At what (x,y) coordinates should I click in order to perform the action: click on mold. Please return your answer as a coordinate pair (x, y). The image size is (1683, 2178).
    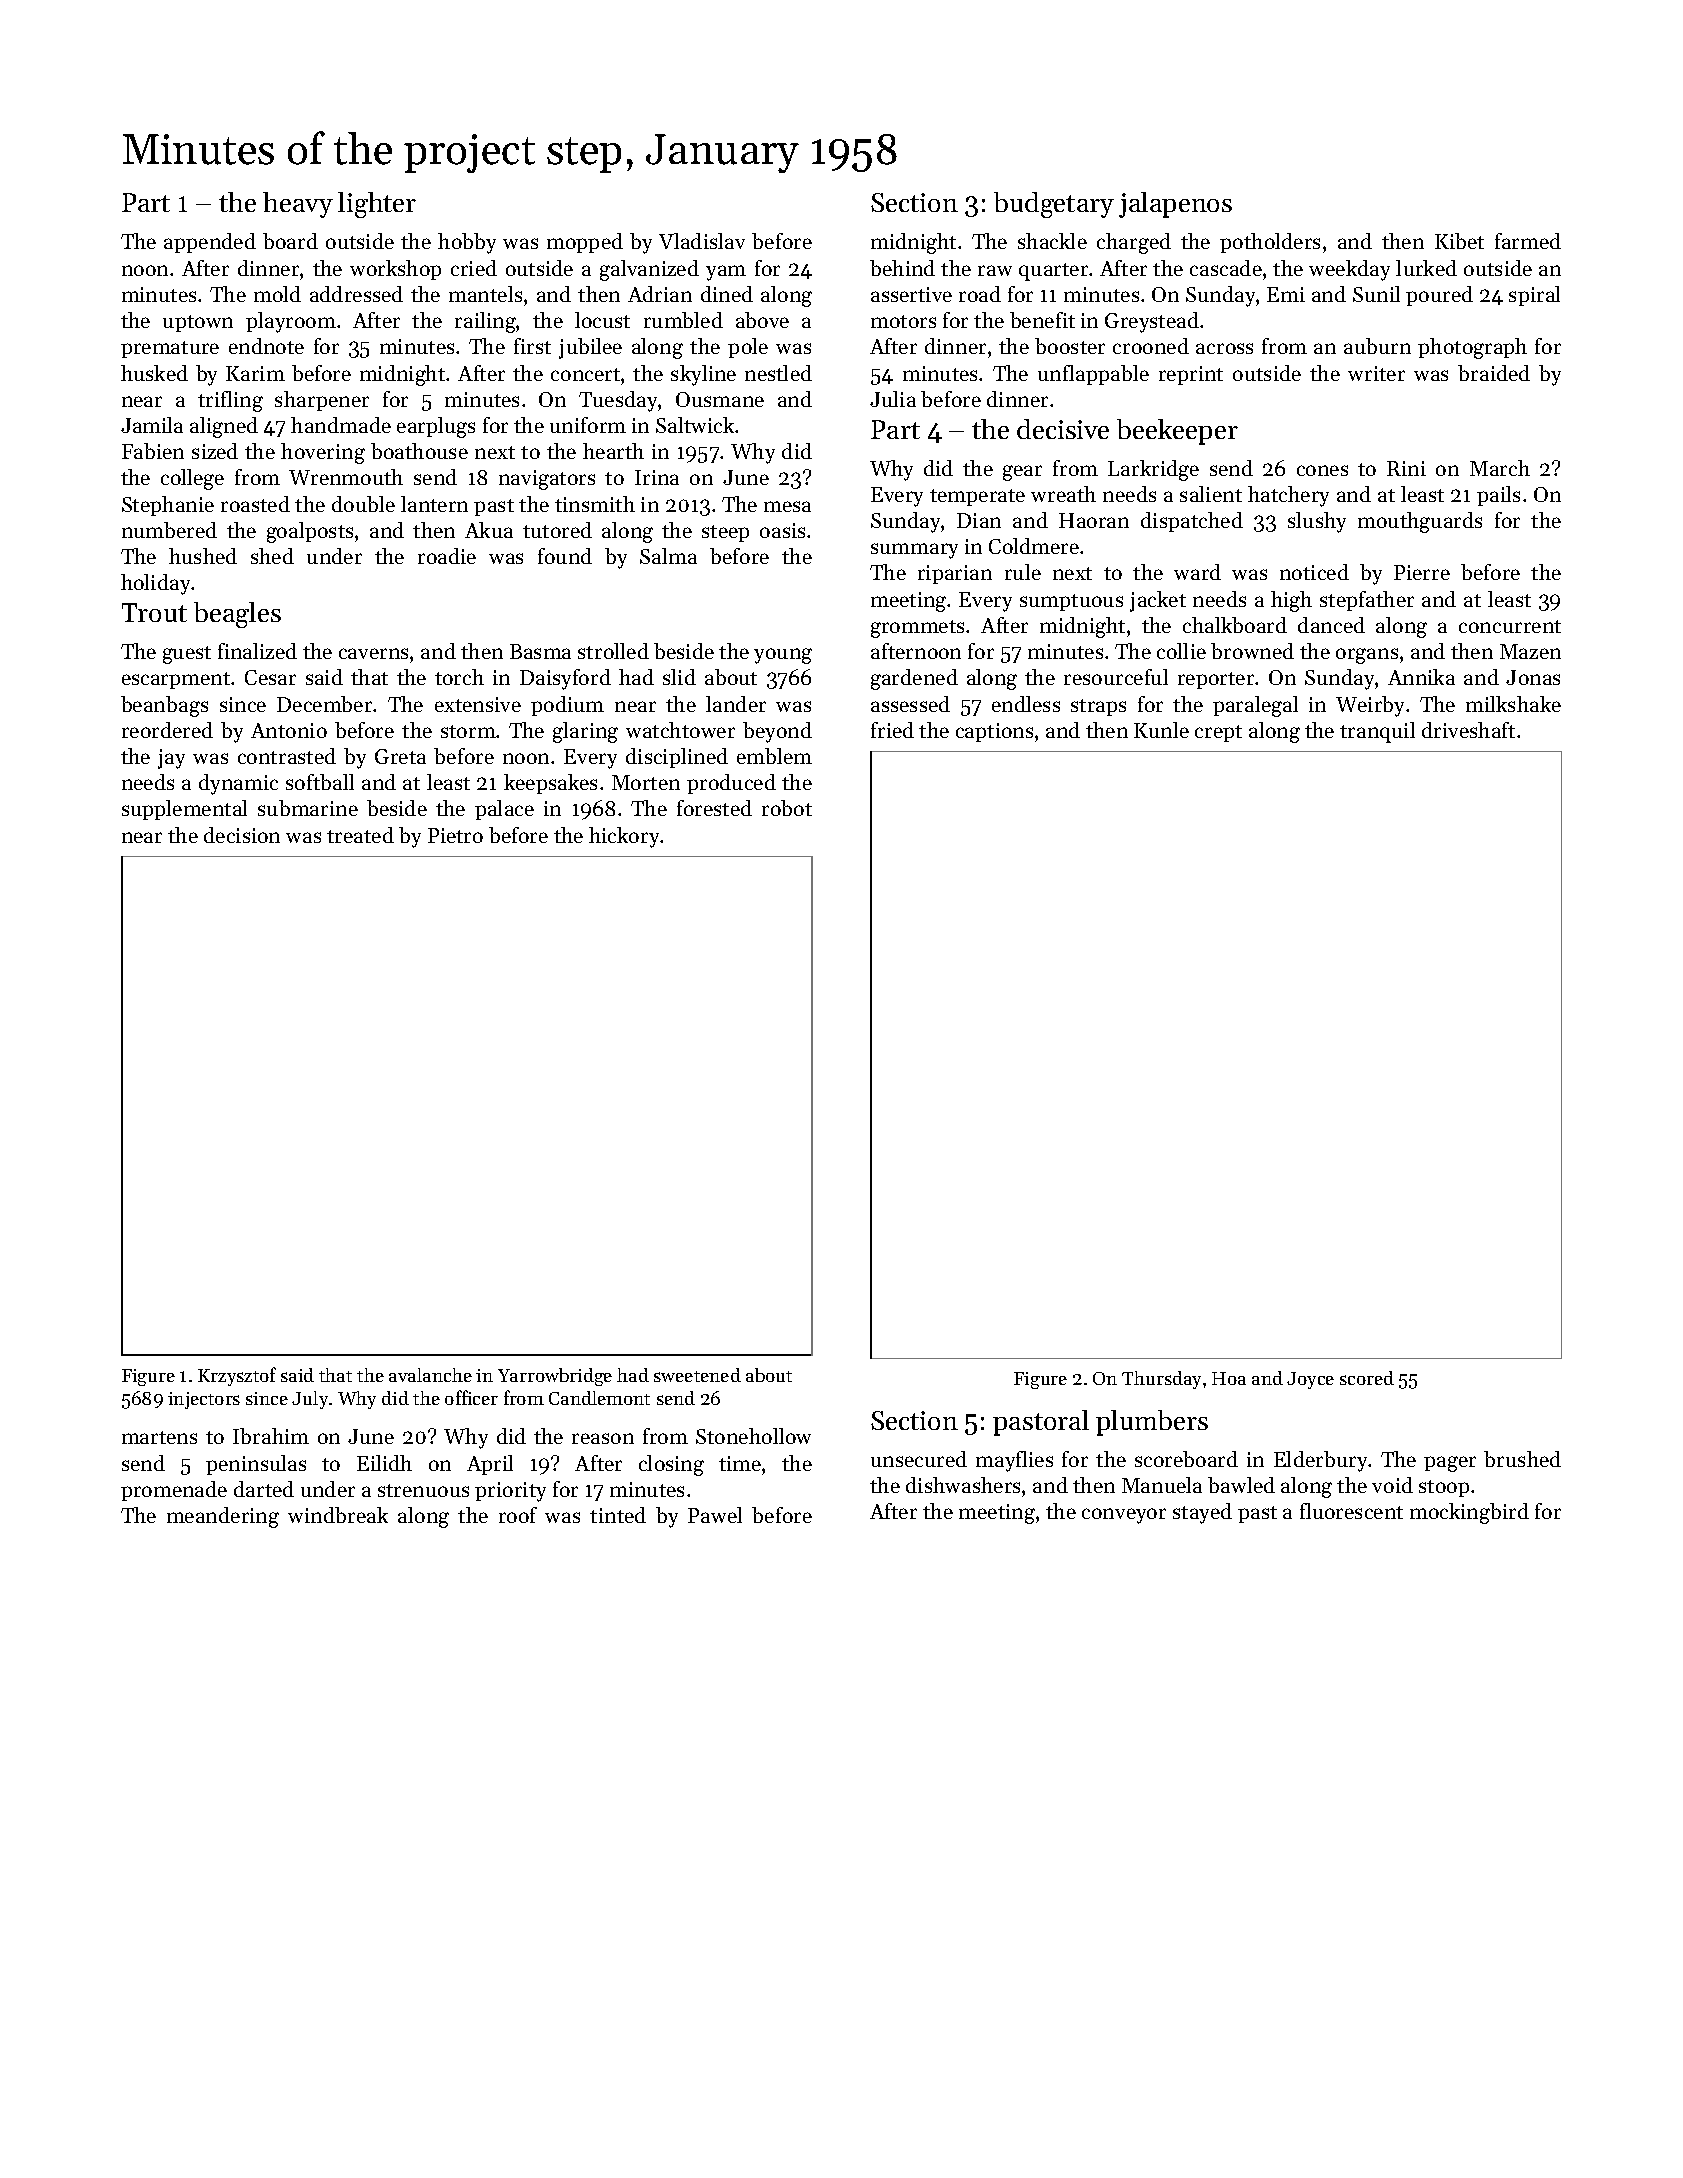
    Looking at the image, I should click on (277, 294).
